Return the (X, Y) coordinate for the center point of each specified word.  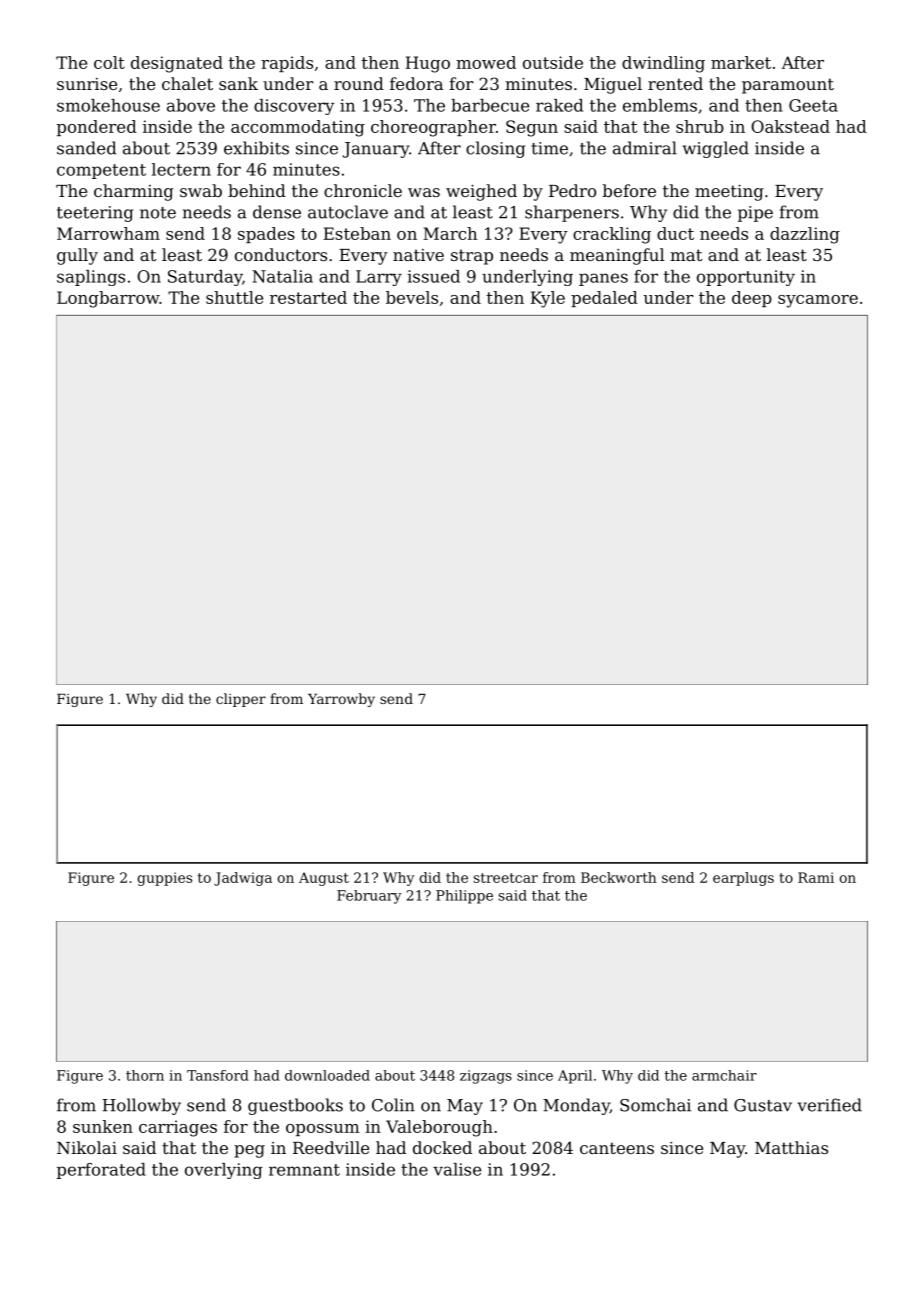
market (741, 62)
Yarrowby (341, 700)
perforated (101, 1171)
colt (109, 62)
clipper (241, 700)
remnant (304, 1170)
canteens (617, 1148)
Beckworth (619, 877)
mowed (486, 62)
